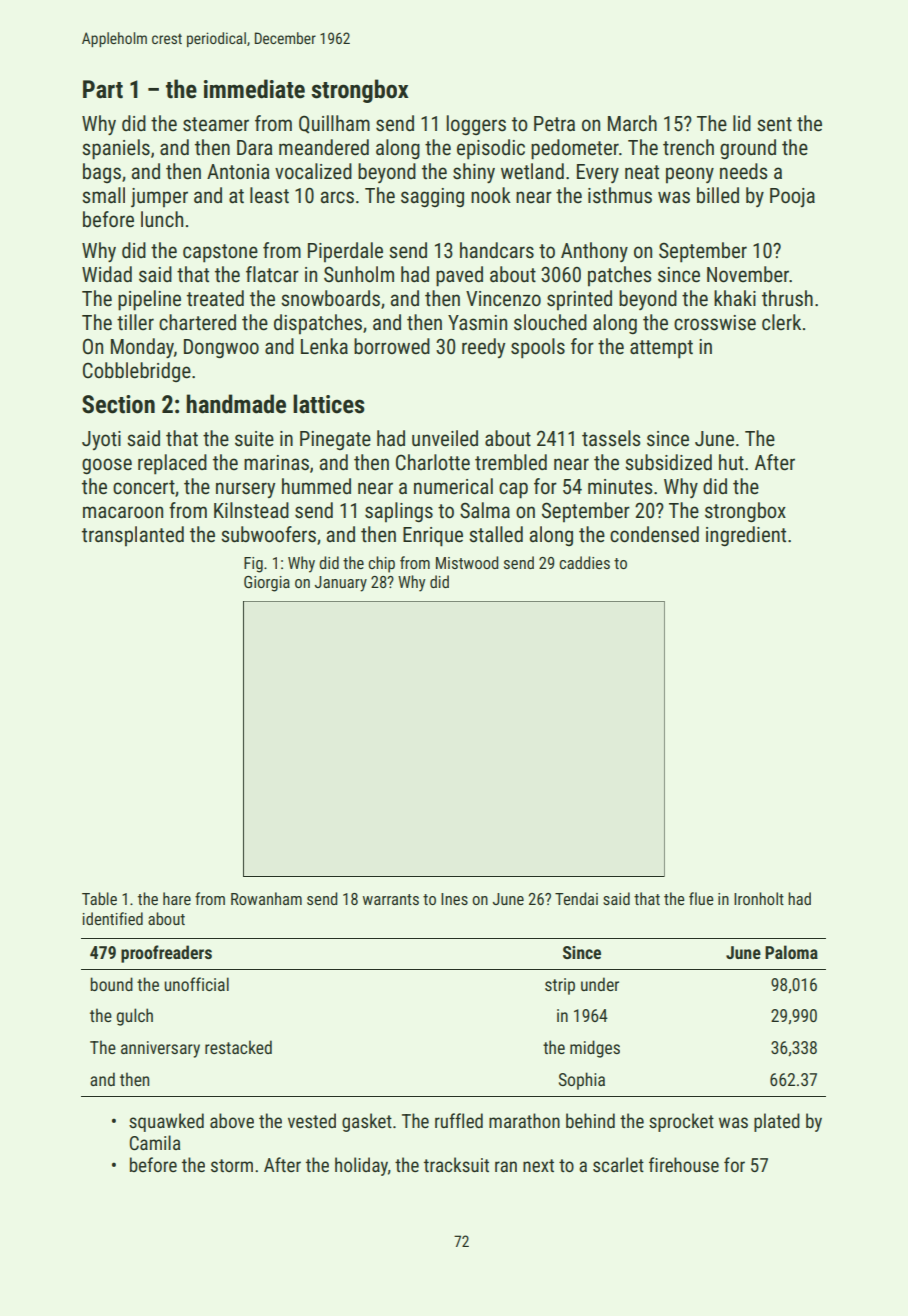 Image resolution: width=908 pixels, height=1316 pixels. I want to click on holiday, so click(361, 1166).
